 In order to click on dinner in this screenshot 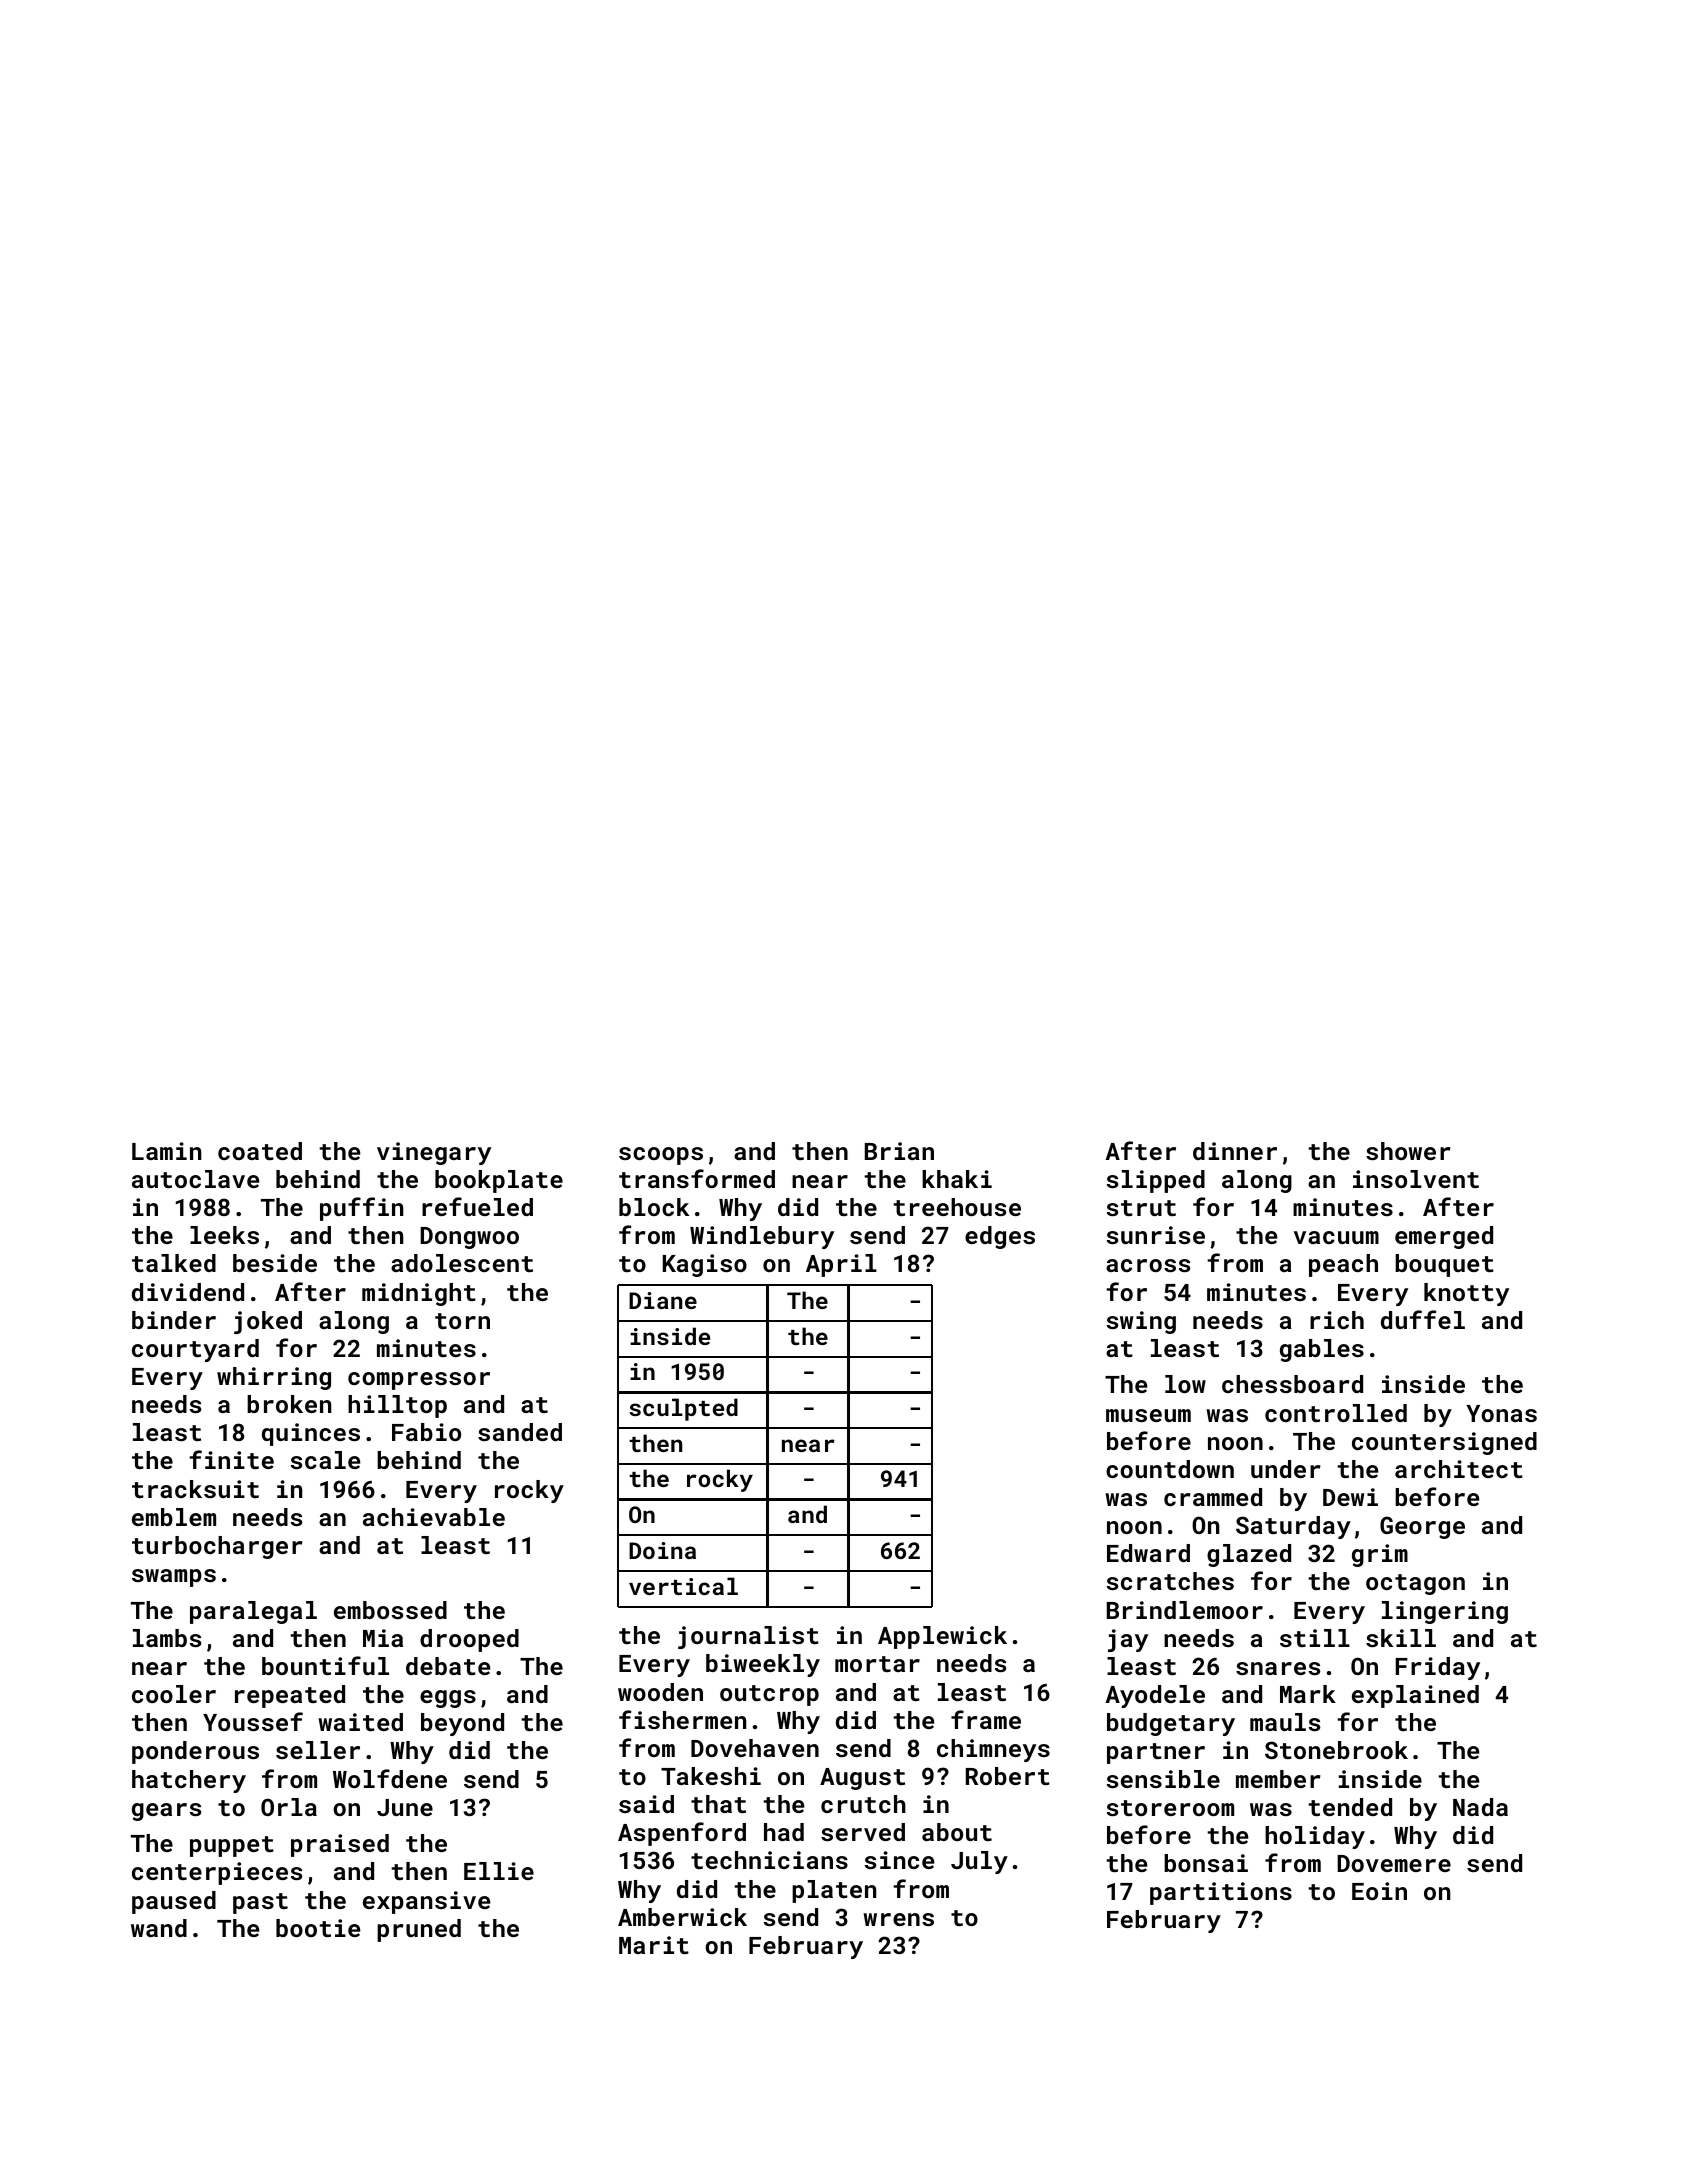, I will do `click(1235, 1151)`.
